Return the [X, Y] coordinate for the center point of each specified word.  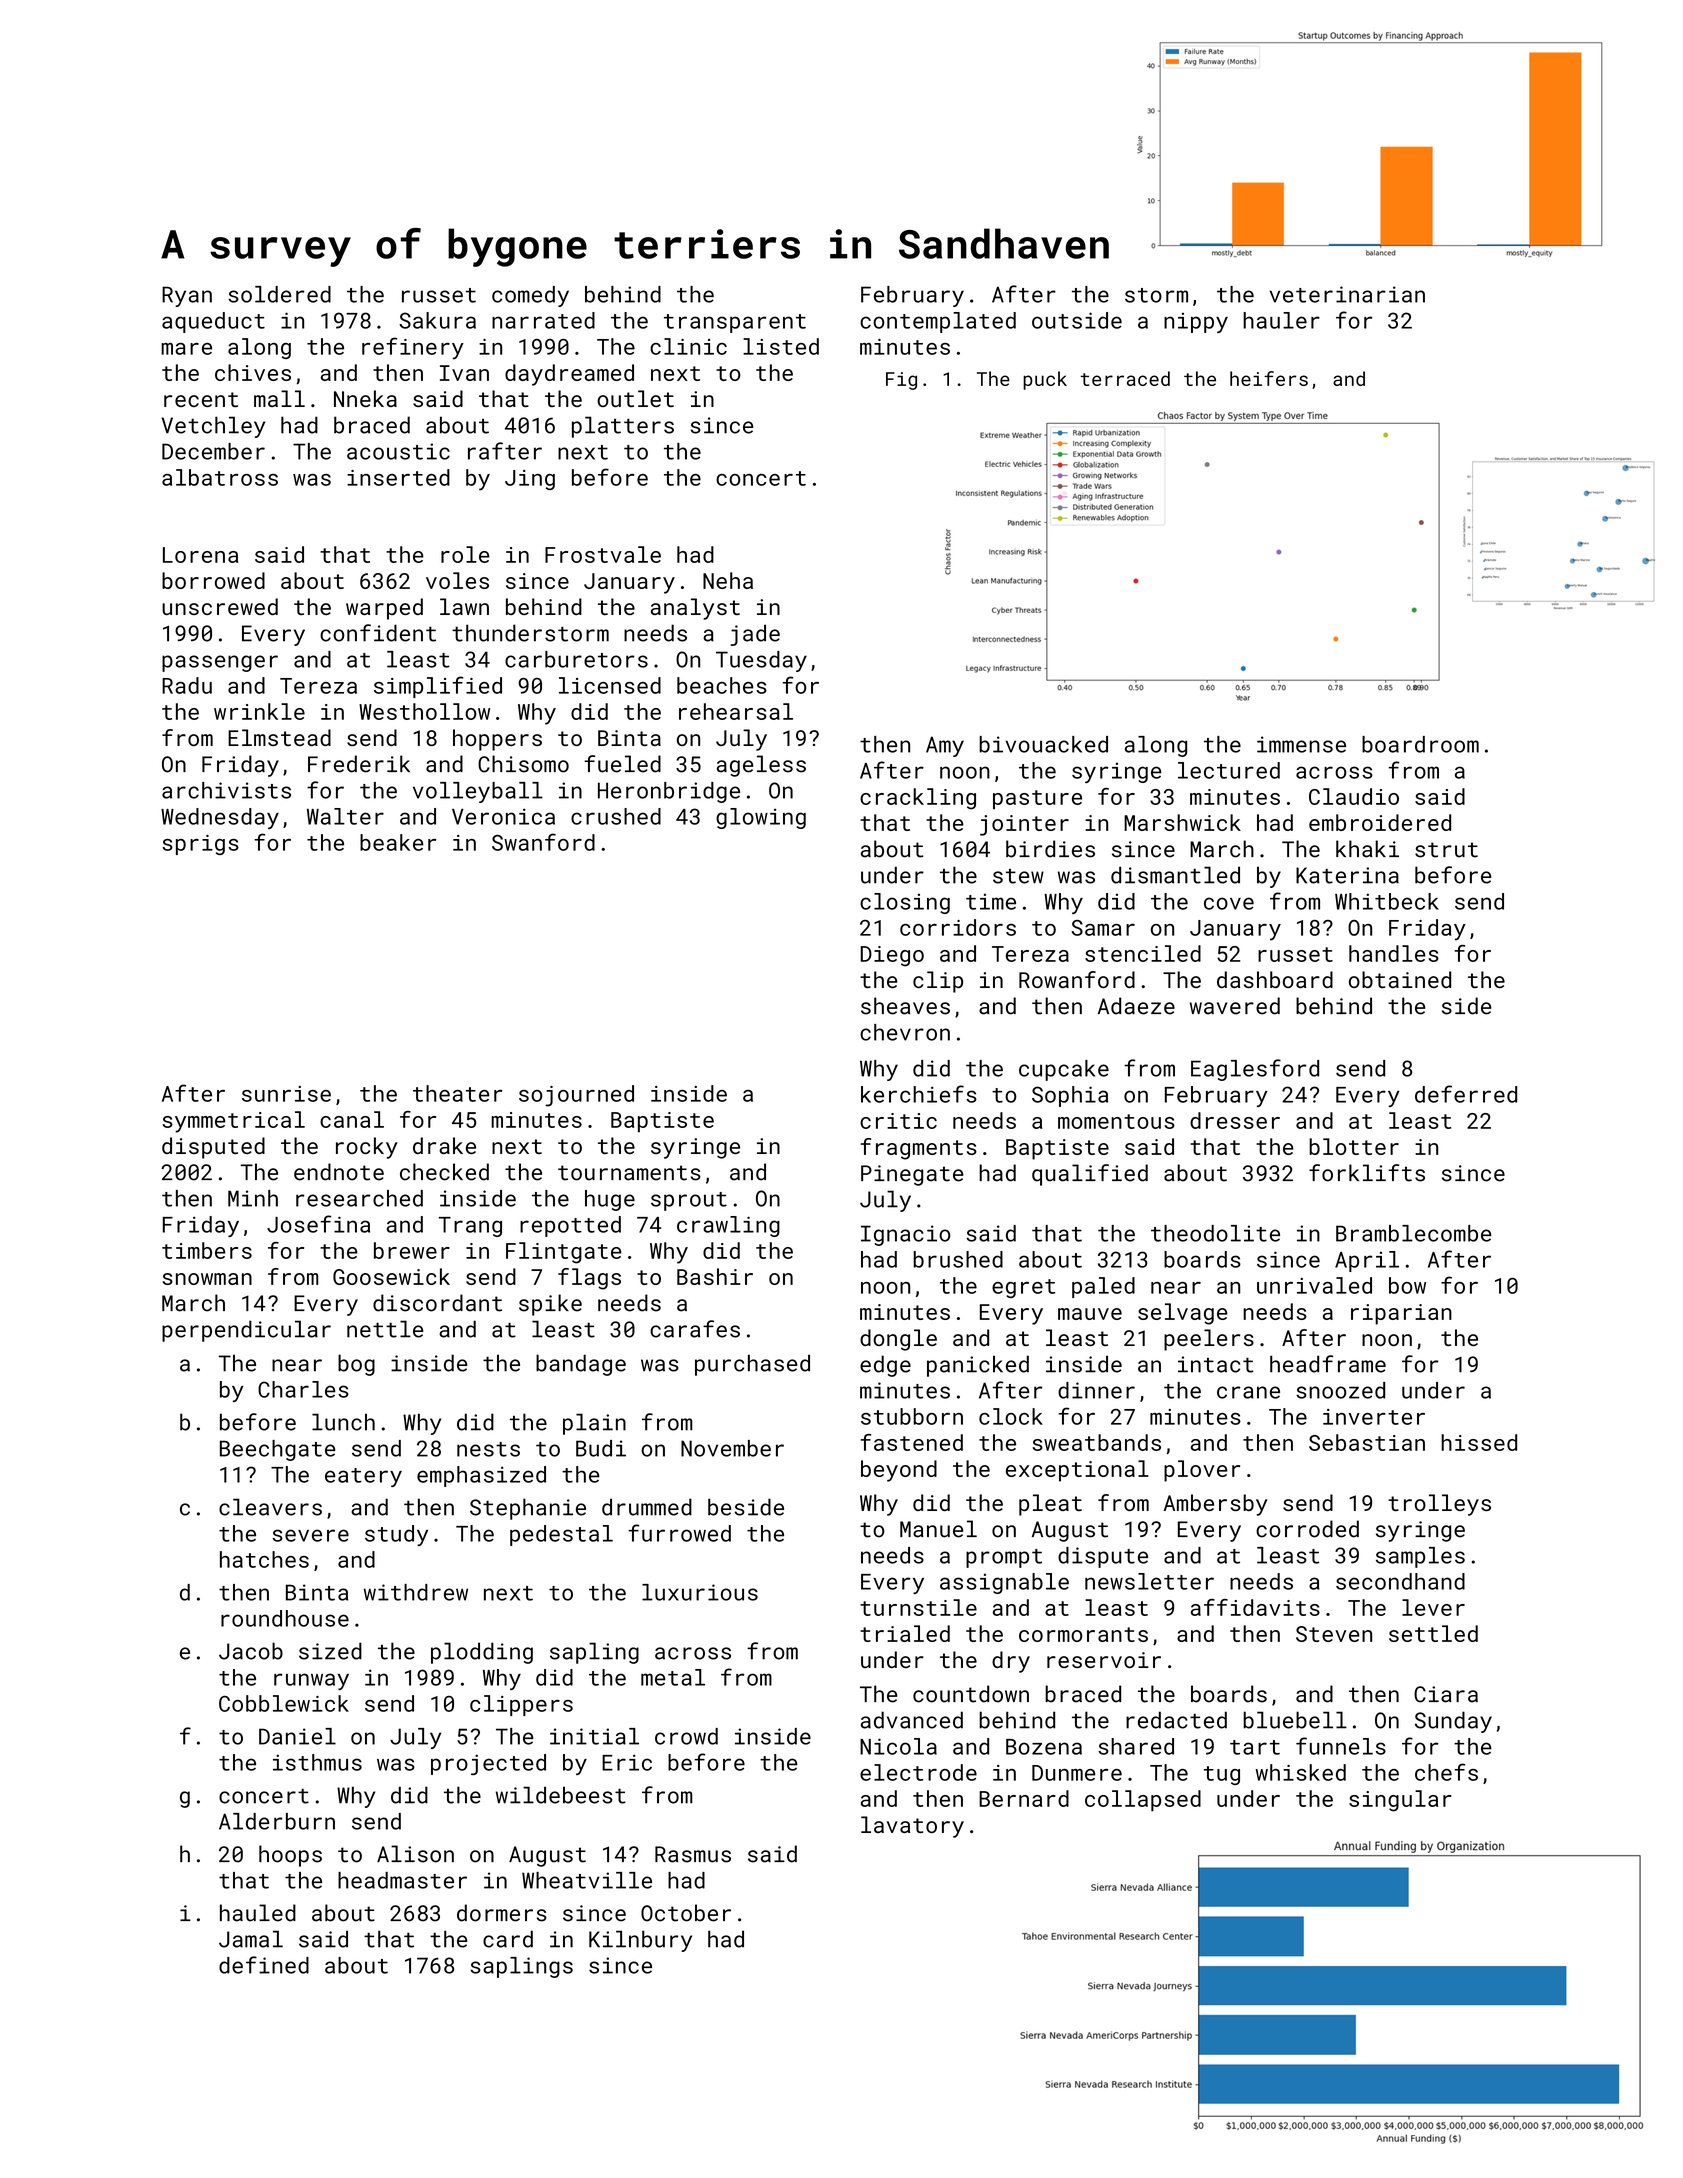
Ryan [187, 296]
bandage [581, 1365]
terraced [1125, 378]
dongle [898, 1340]
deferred [1466, 1094]
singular [1400, 1801]
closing [905, 903]
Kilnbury [640, 1941]
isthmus [317, 1762]
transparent [735, 323]
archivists [226, 790]
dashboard [1275, 979]
